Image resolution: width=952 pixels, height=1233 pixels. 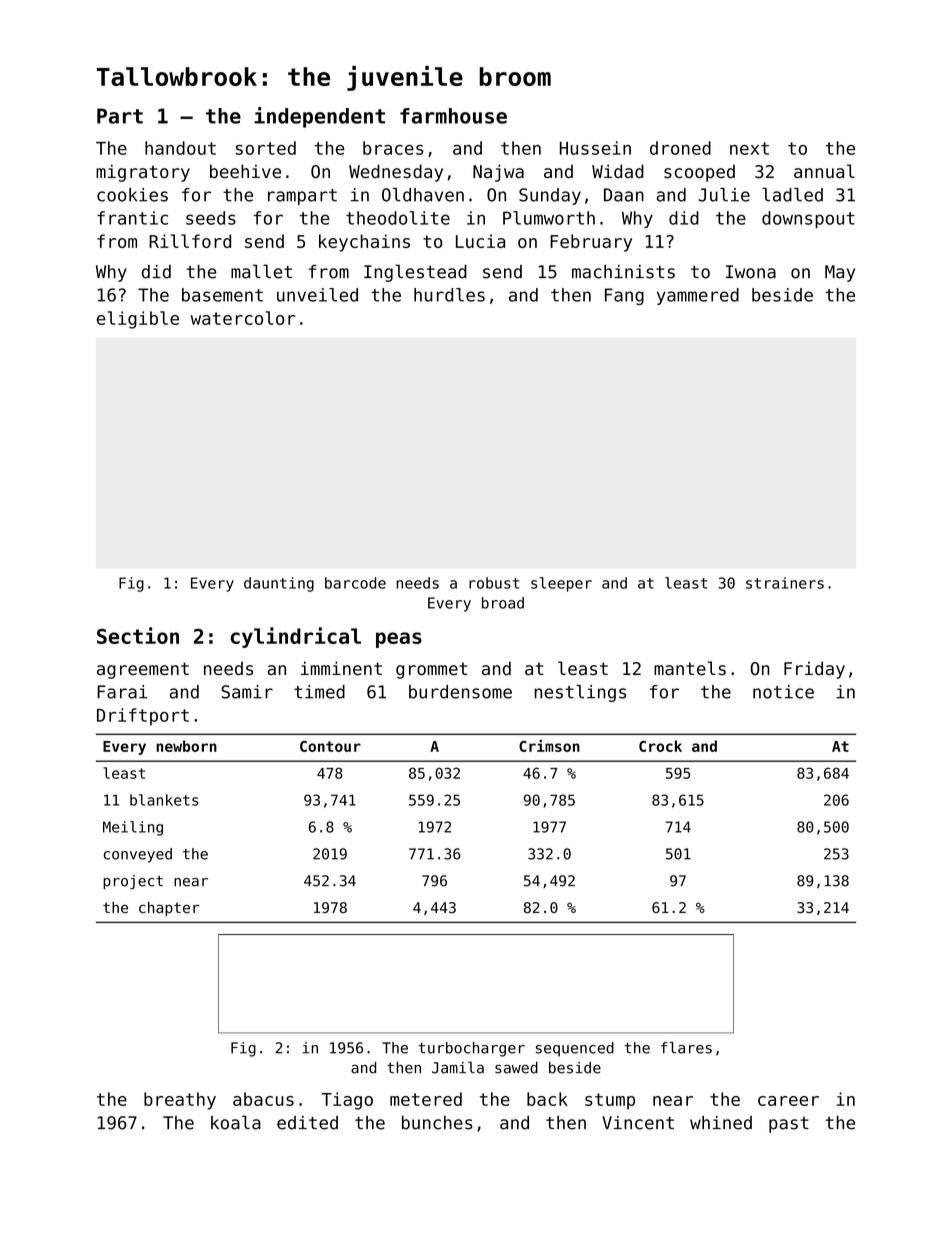 I want to click on annual, so click(x=824, y=171).
